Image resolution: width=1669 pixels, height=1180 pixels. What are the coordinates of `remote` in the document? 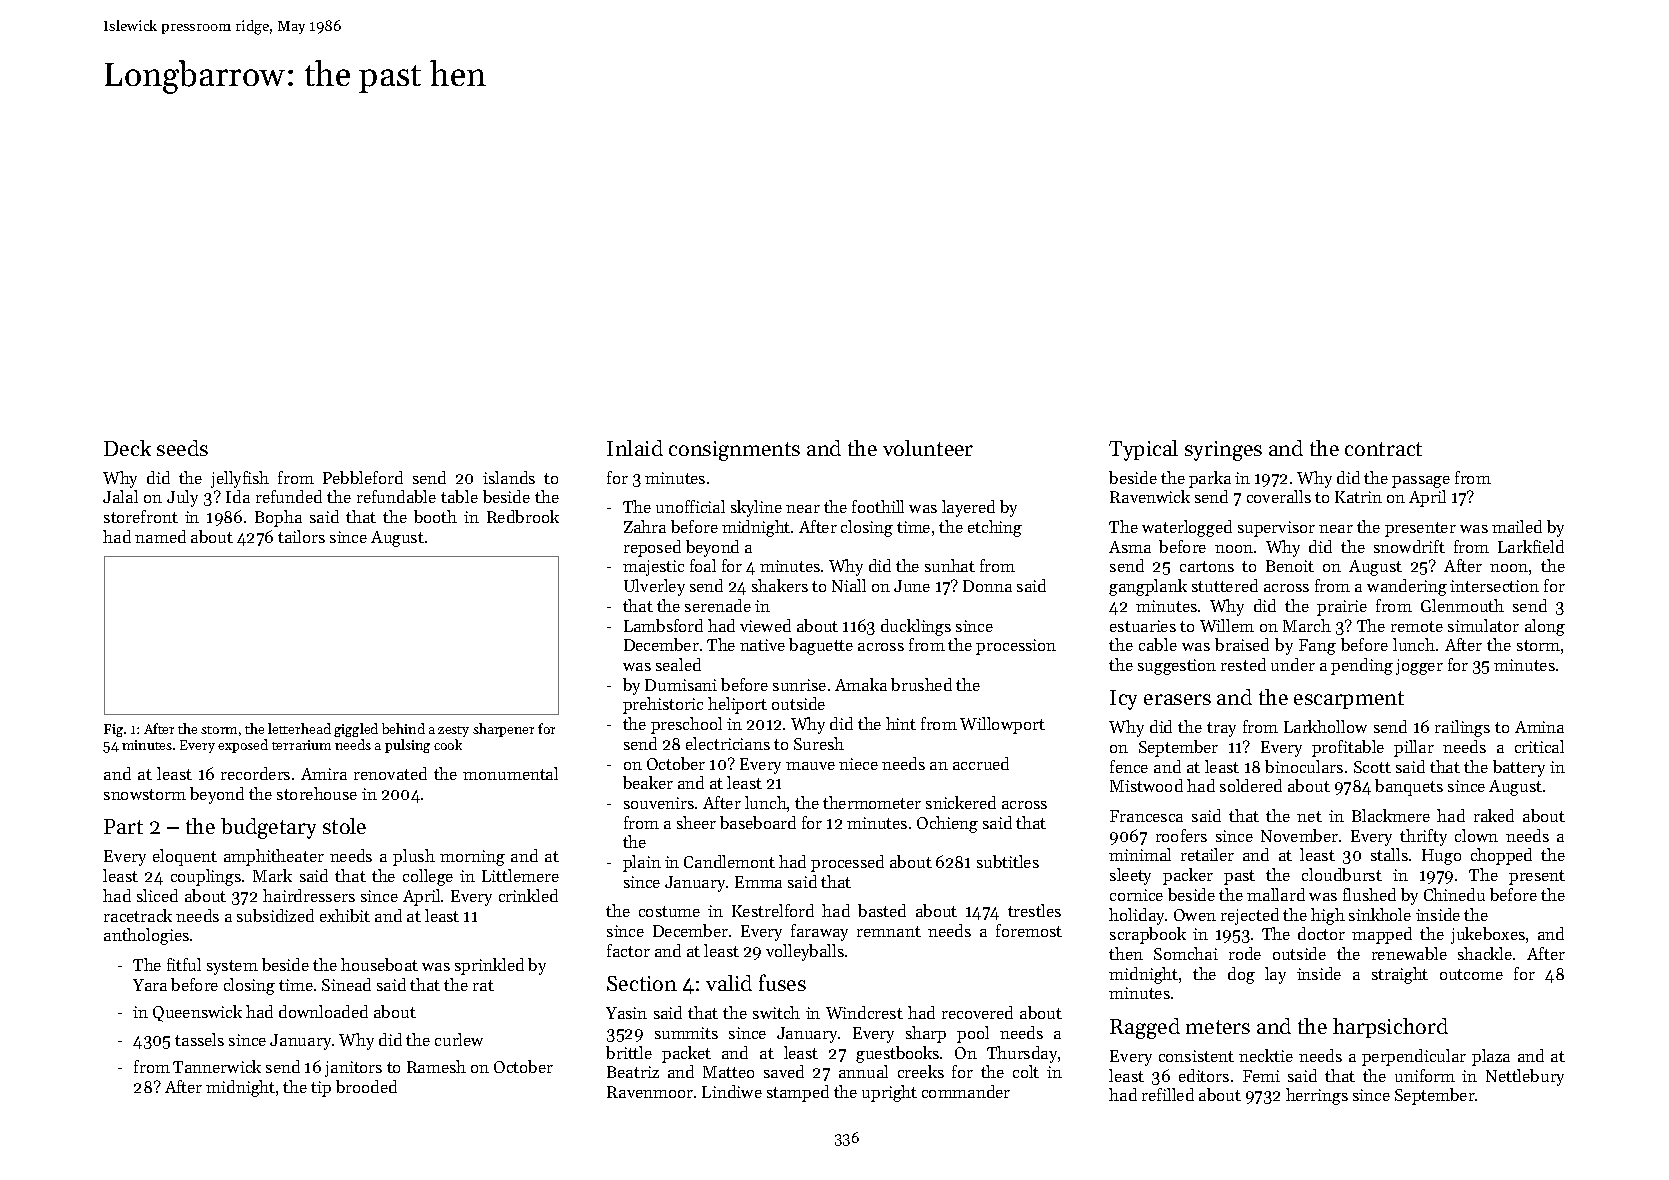 It's located at (1417, 626).
